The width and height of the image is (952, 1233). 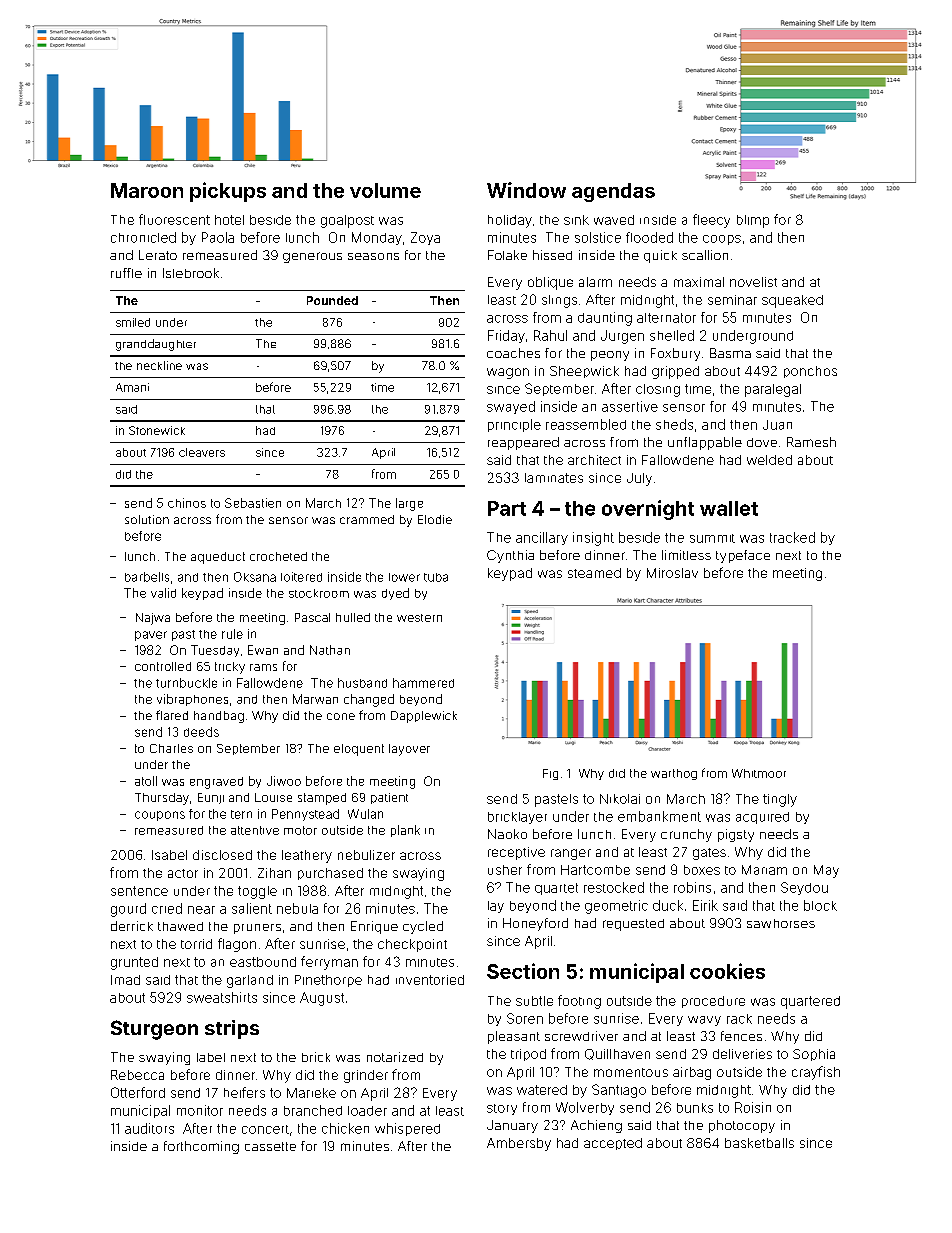 What do you see at coordinates (201, 1147) in the image?
I see `forthcoming` at bounding box center [201, 1147].
